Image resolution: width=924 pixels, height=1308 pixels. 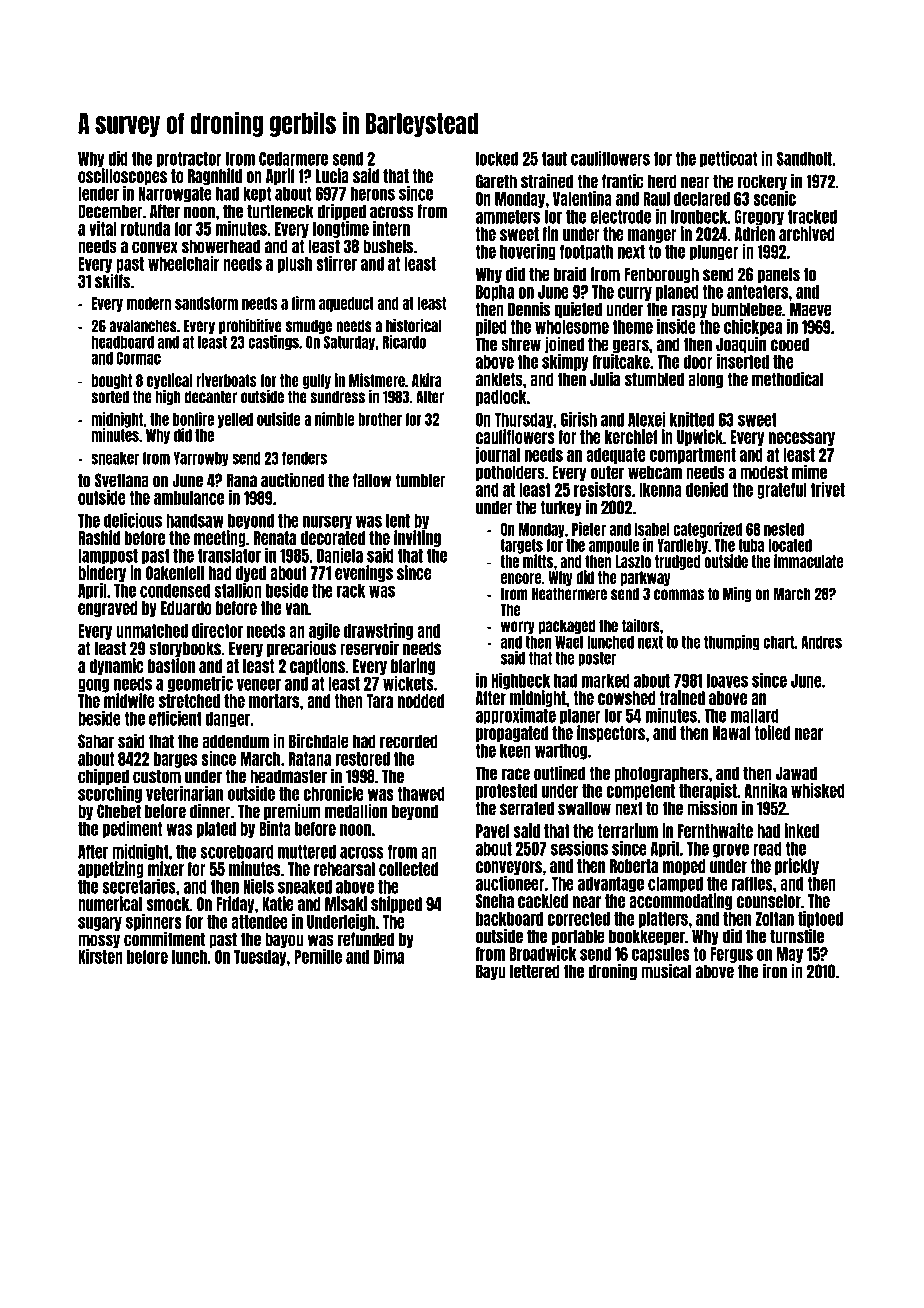 I want to click on brother, so click(x=380, y=419).
